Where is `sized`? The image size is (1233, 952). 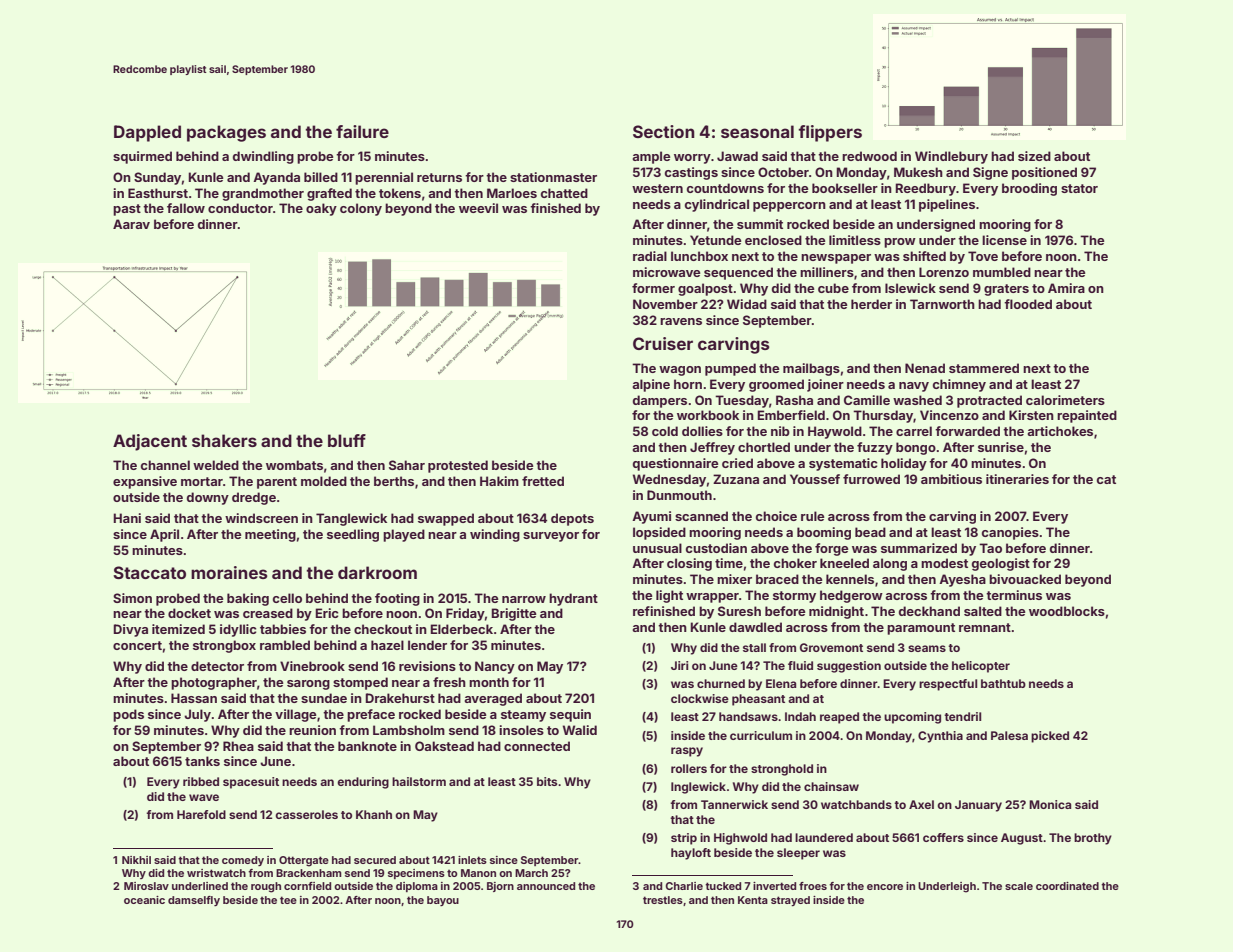
sized is located at coordinates (1034, 156).
